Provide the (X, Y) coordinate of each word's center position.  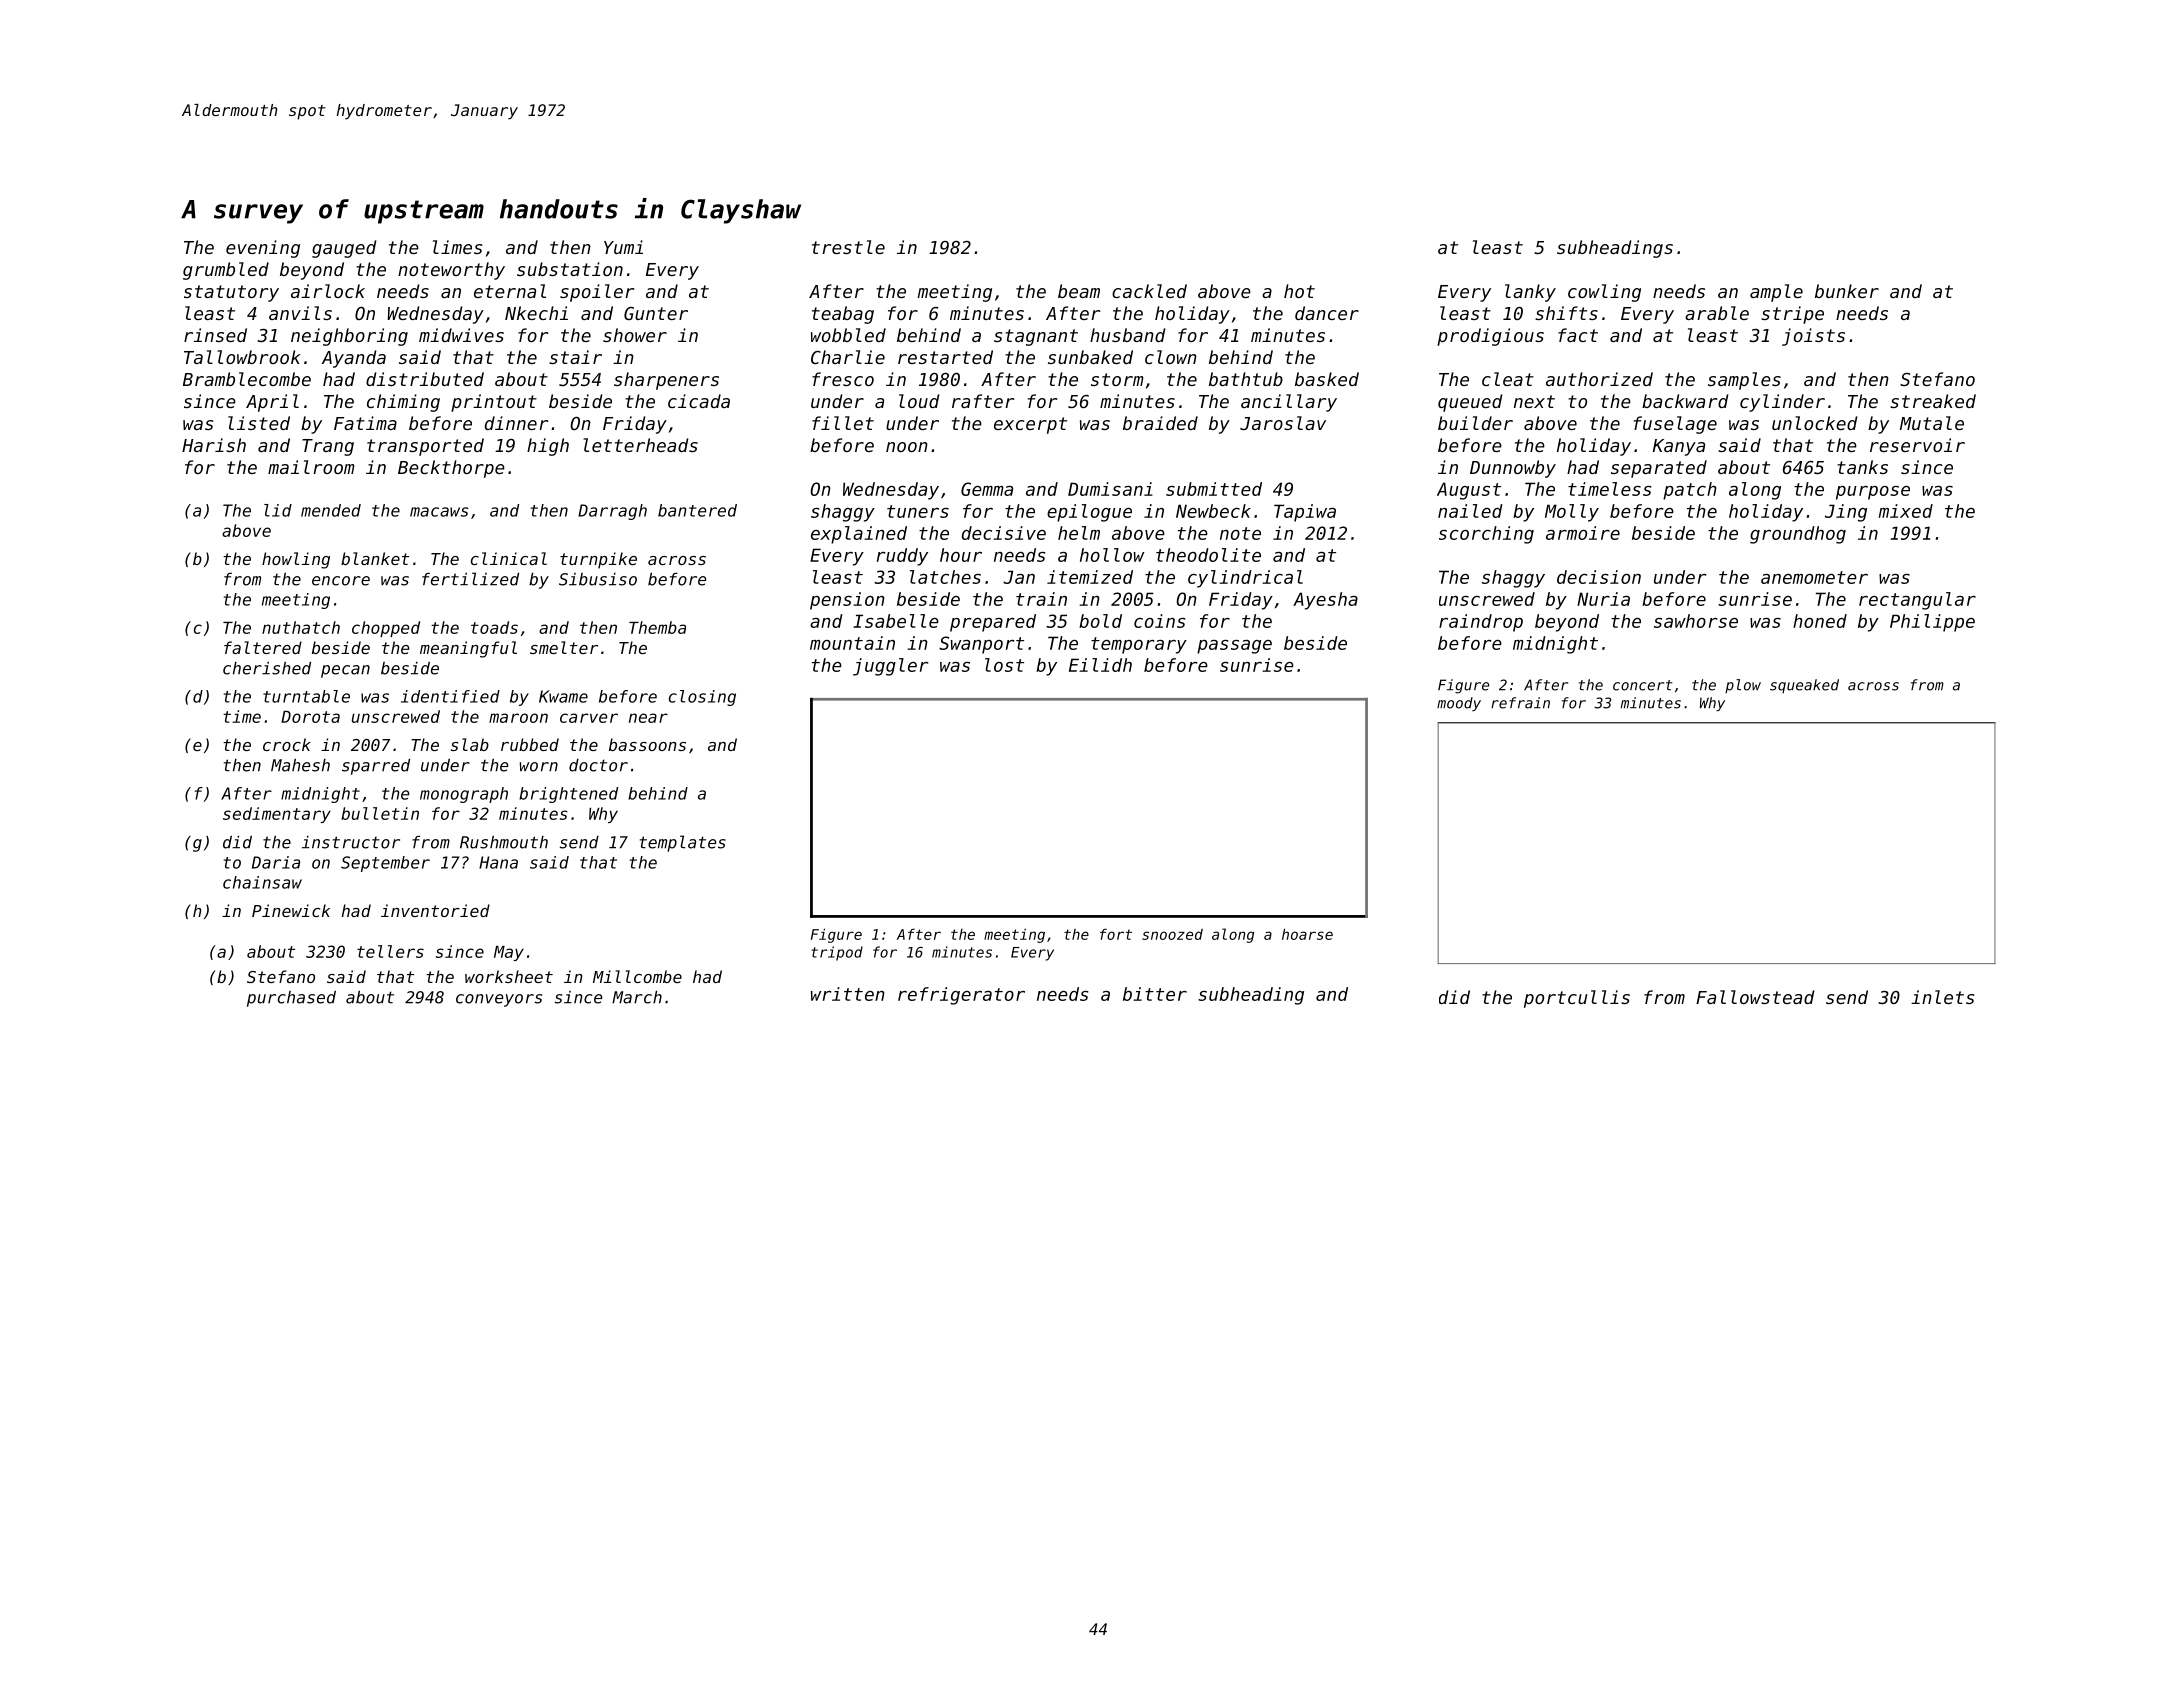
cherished (267, 668)
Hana (498, 862)
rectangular (1917, 601)
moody (1459, 704)
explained (859, 535)
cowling (1604, 293)
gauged (344, 249)
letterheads (640, 445)
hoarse (1307, 934)
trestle (848, 247)
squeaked (1804, 686)
